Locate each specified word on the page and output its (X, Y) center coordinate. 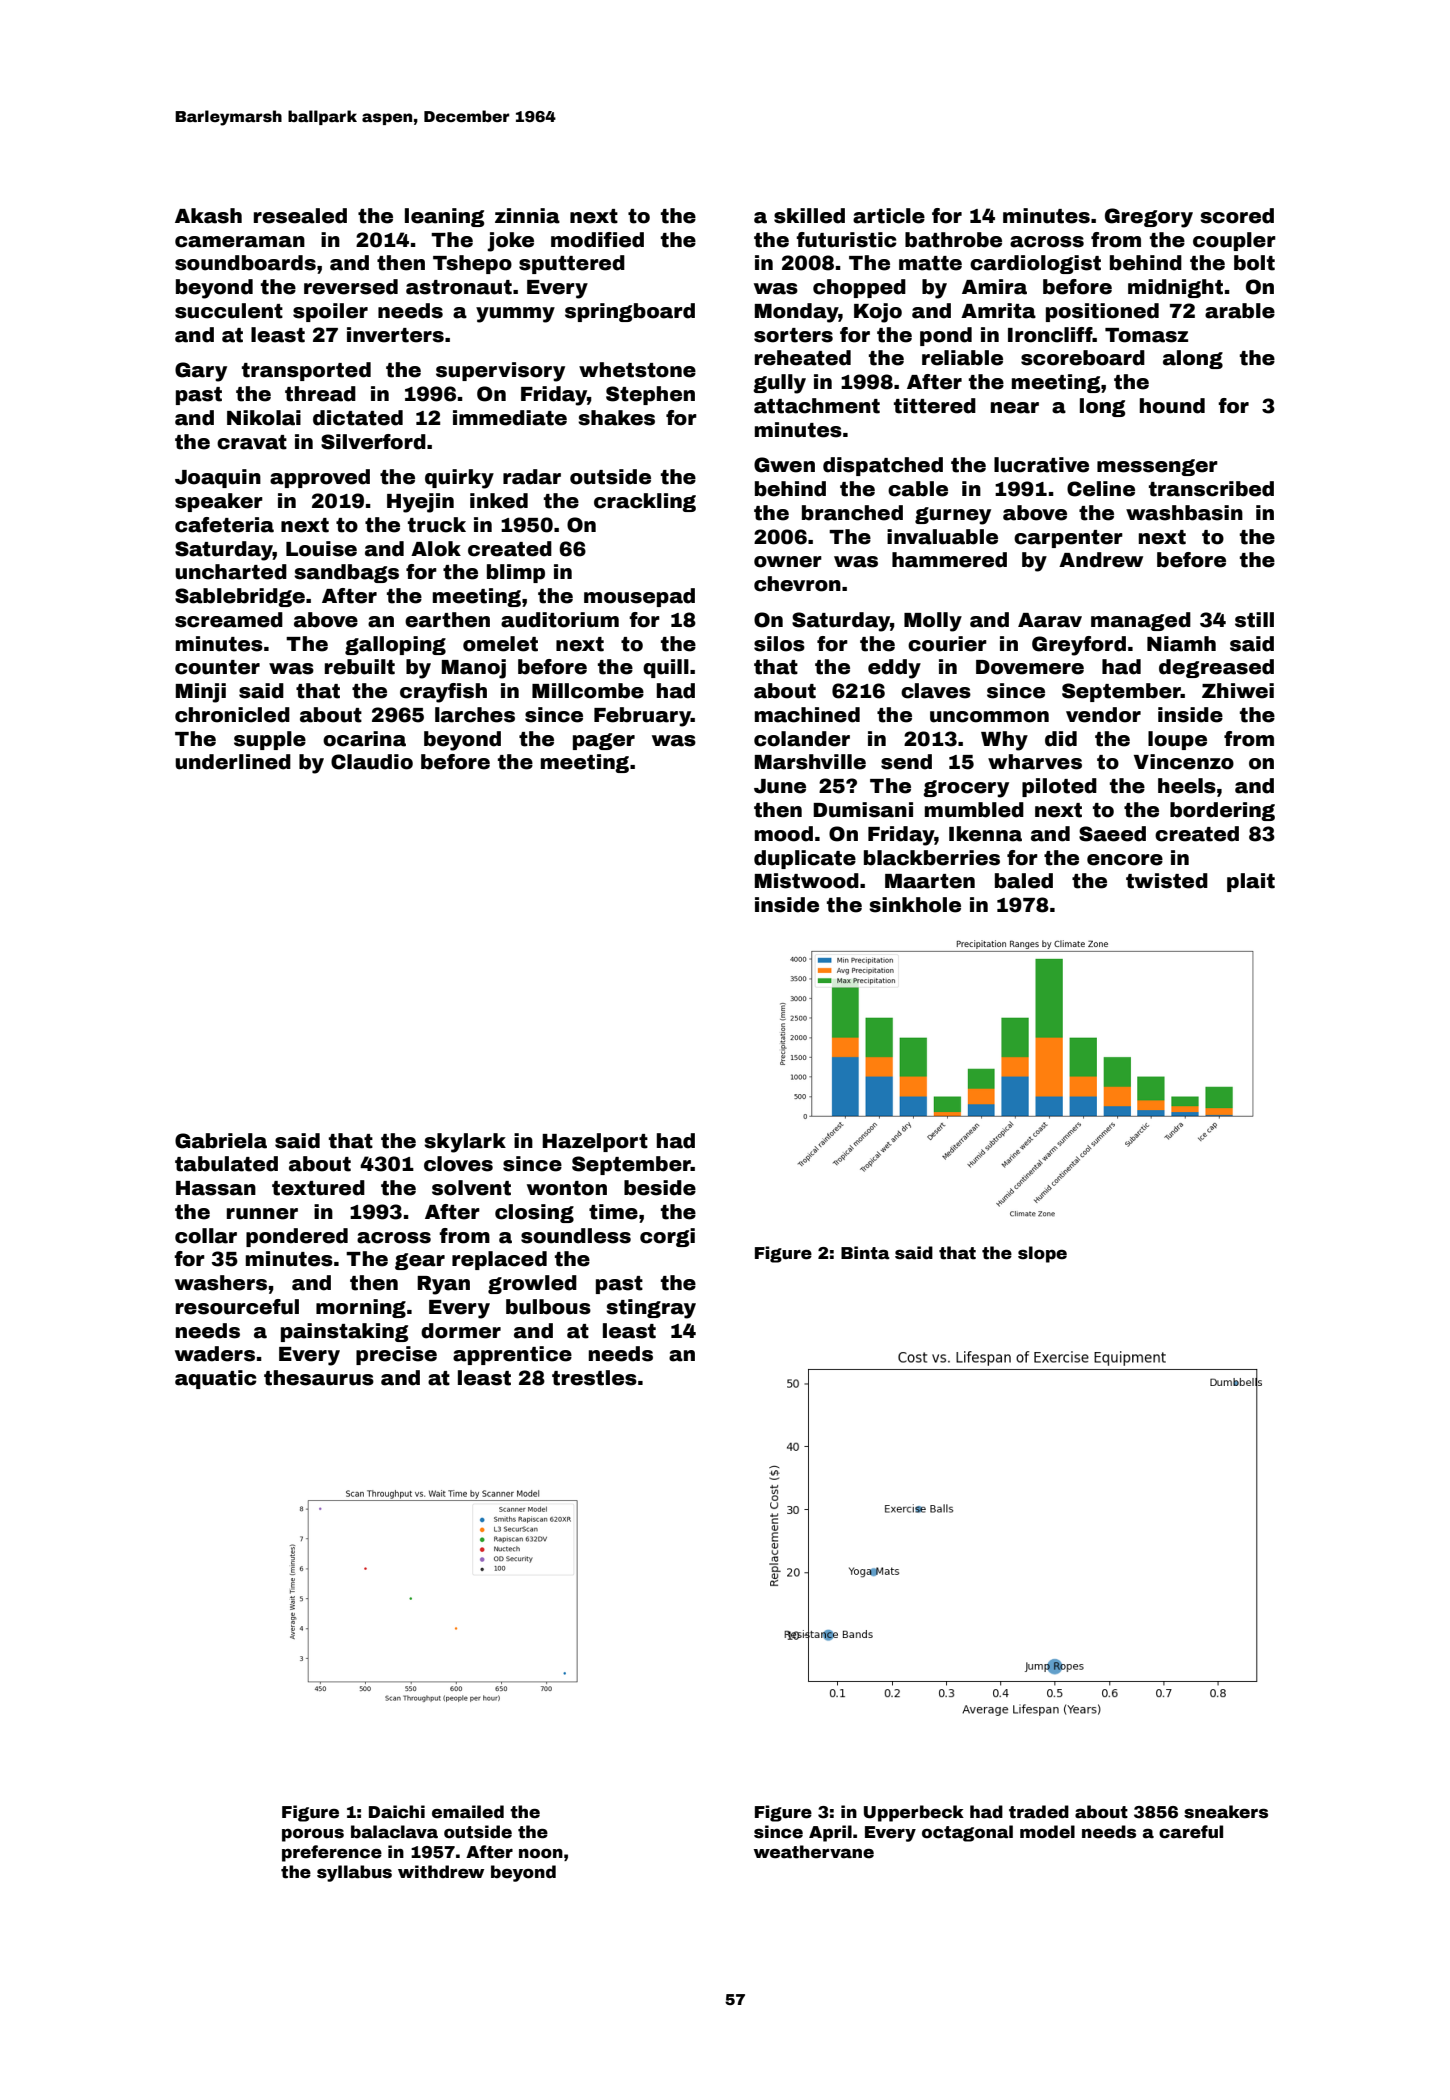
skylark (465, 1143)
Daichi (397, 1812)
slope (1042, 1254)
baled (1024, 881)
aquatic (216, 1379)
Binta (865, 1253)
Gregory (1149, 218)
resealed (300, 216)
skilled (809, 216)
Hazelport (595, 1142)
